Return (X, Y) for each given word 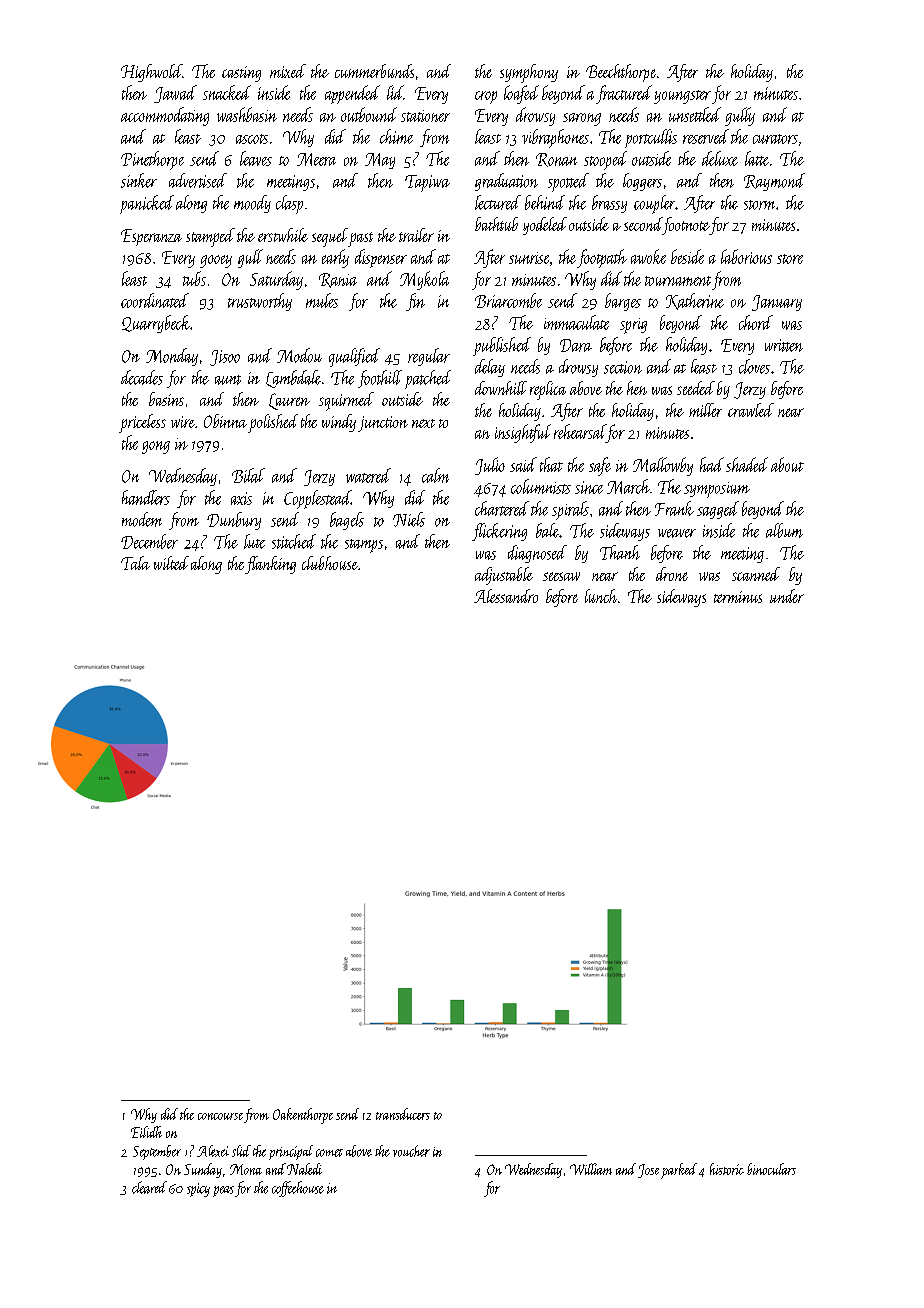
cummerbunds (374, 71)
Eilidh (146, 1132)
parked (679, 1171)
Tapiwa (427, 183)
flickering (499, 532)
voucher (411, 1151)
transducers (403, 1114)
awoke (648, 256)
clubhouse (330, 563)
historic (727, 1169)
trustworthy (260, 302)
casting (241, 74)
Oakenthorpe (303, 1116)
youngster (682, 97)
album (784, 530)
